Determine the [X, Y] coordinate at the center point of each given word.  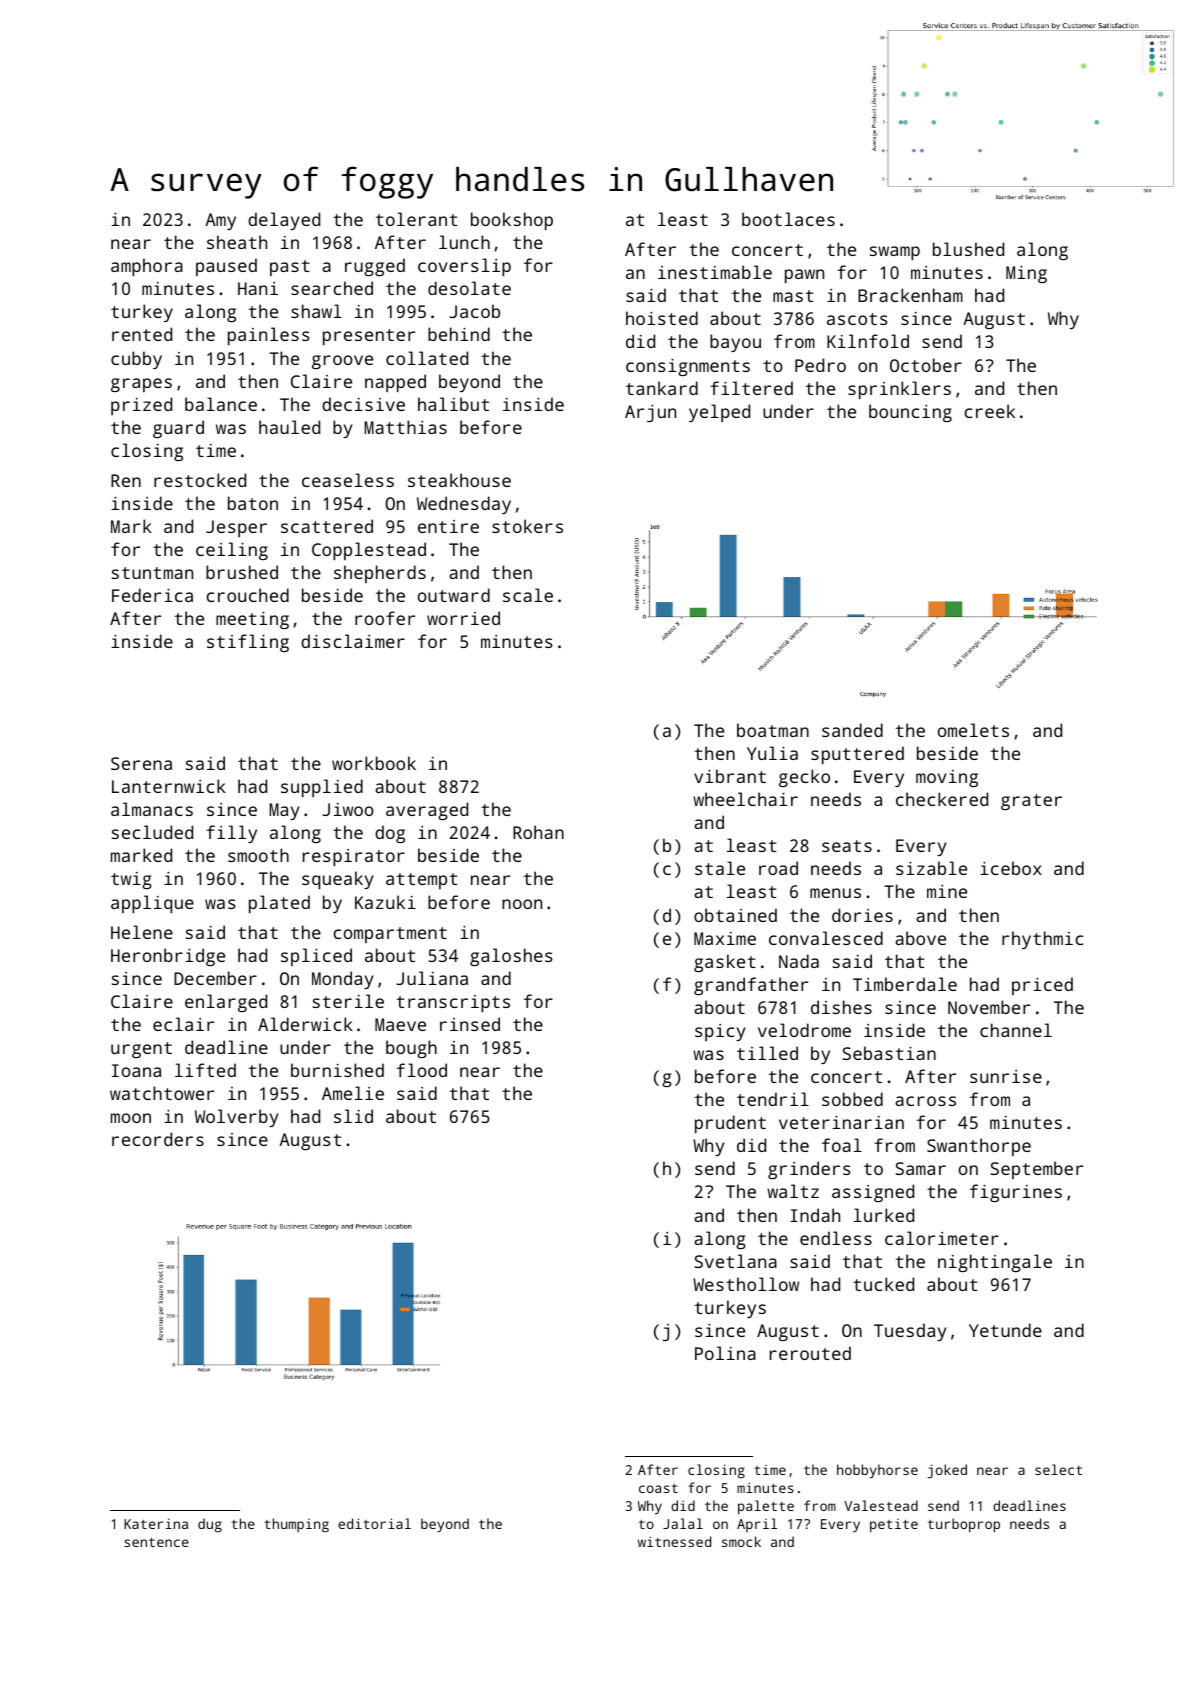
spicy [720, 1032]
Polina [725, 1353]
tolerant [417, 219]
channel [1016, 1030]
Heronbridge [168, 957]
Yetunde [1005, 1330]
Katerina [156, 1523]
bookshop [512, 221]
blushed [968, 249]
